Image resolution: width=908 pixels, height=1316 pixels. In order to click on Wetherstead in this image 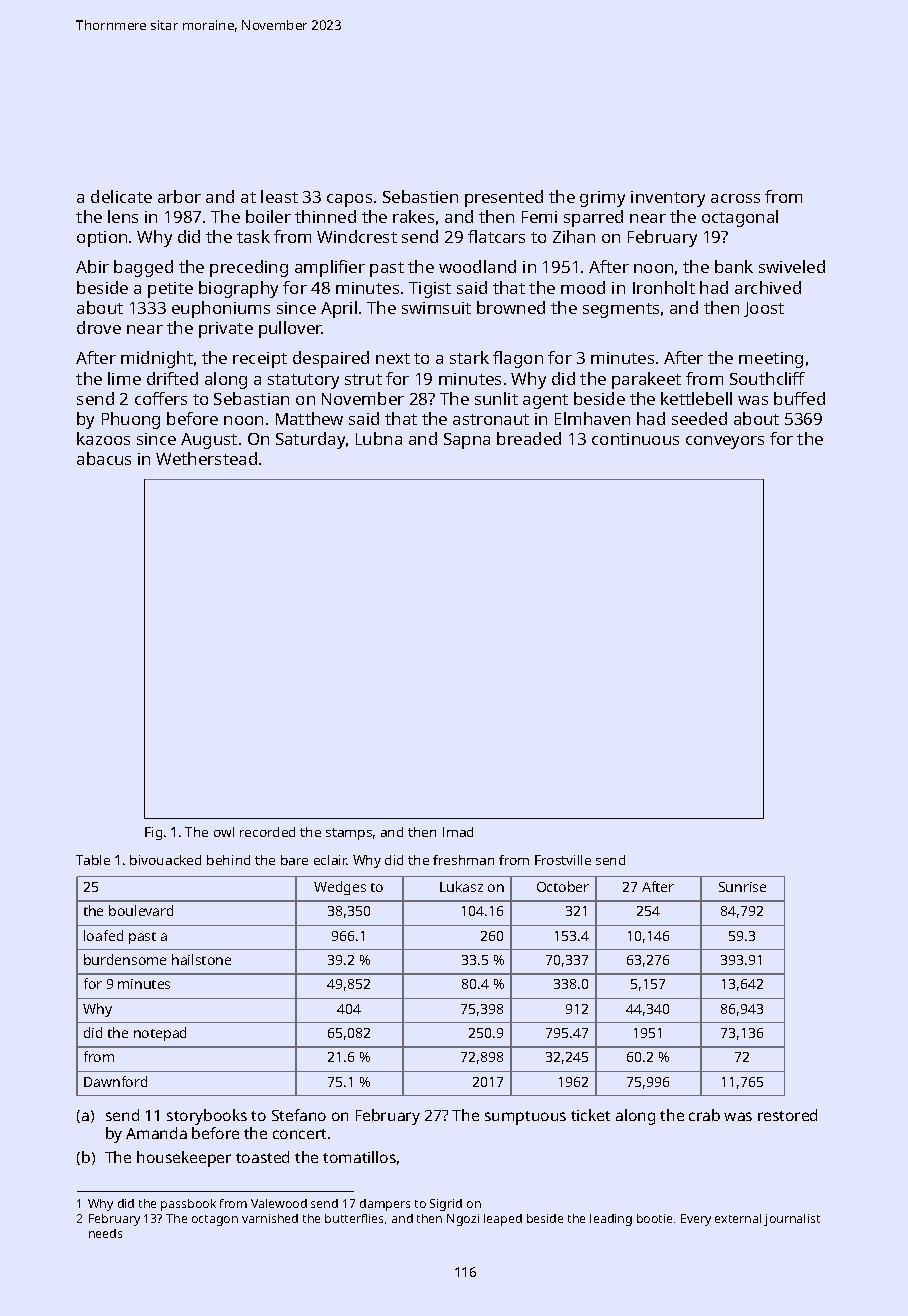, I will do `click(206, 458)`.
